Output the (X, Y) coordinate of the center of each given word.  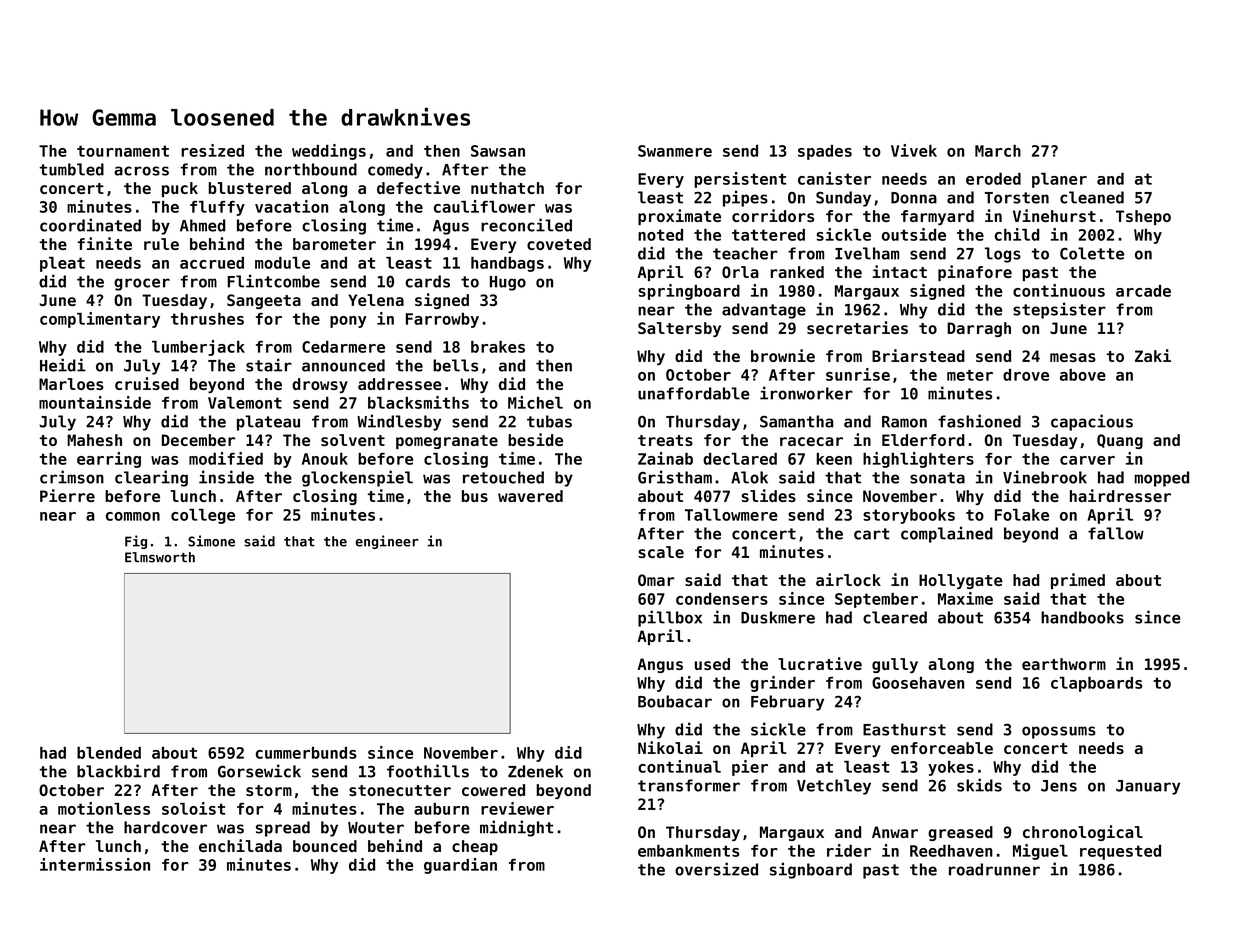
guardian (460, 866)
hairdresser (1120, 495)
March (998, 151)
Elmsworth (160, 557)
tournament (123, 151)
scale (661, 552)
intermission (95, 864)
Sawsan (498, 151)
